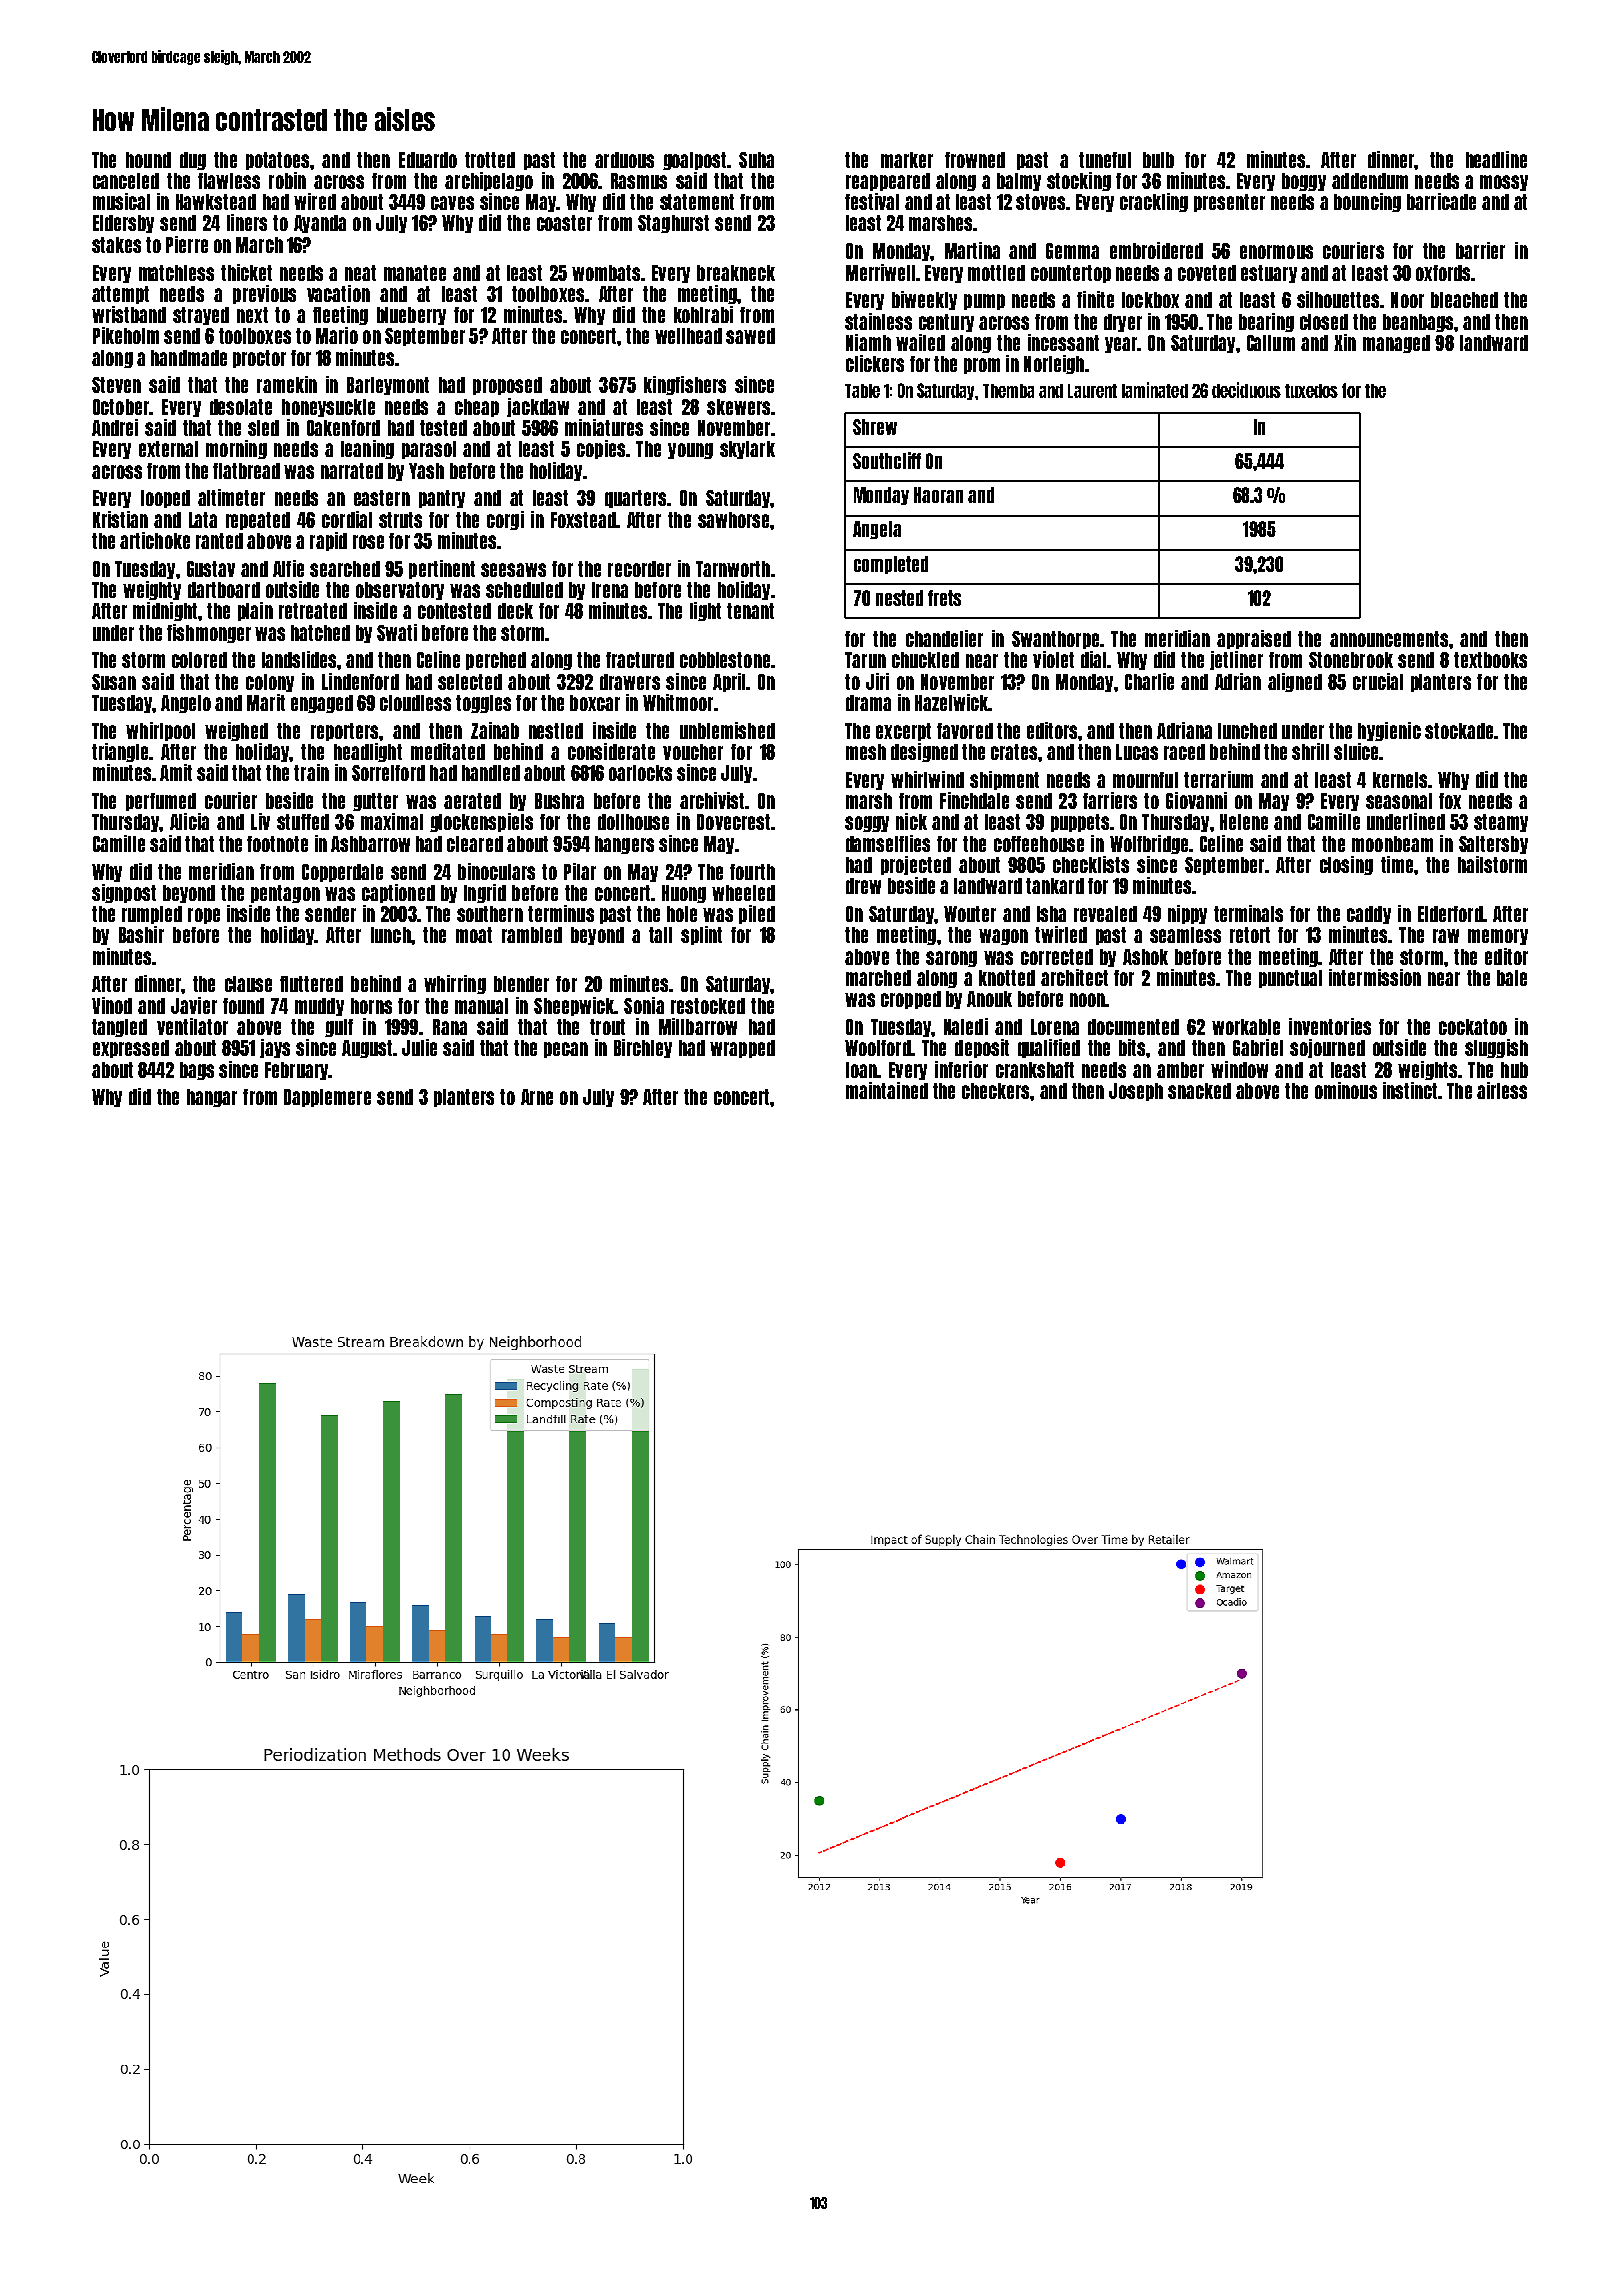 The image size is (1620, 2292). What do you see at coordinates (1311, 391) in the screenshot?
I see `tuxedos` at bounding box center [1311, 391].
